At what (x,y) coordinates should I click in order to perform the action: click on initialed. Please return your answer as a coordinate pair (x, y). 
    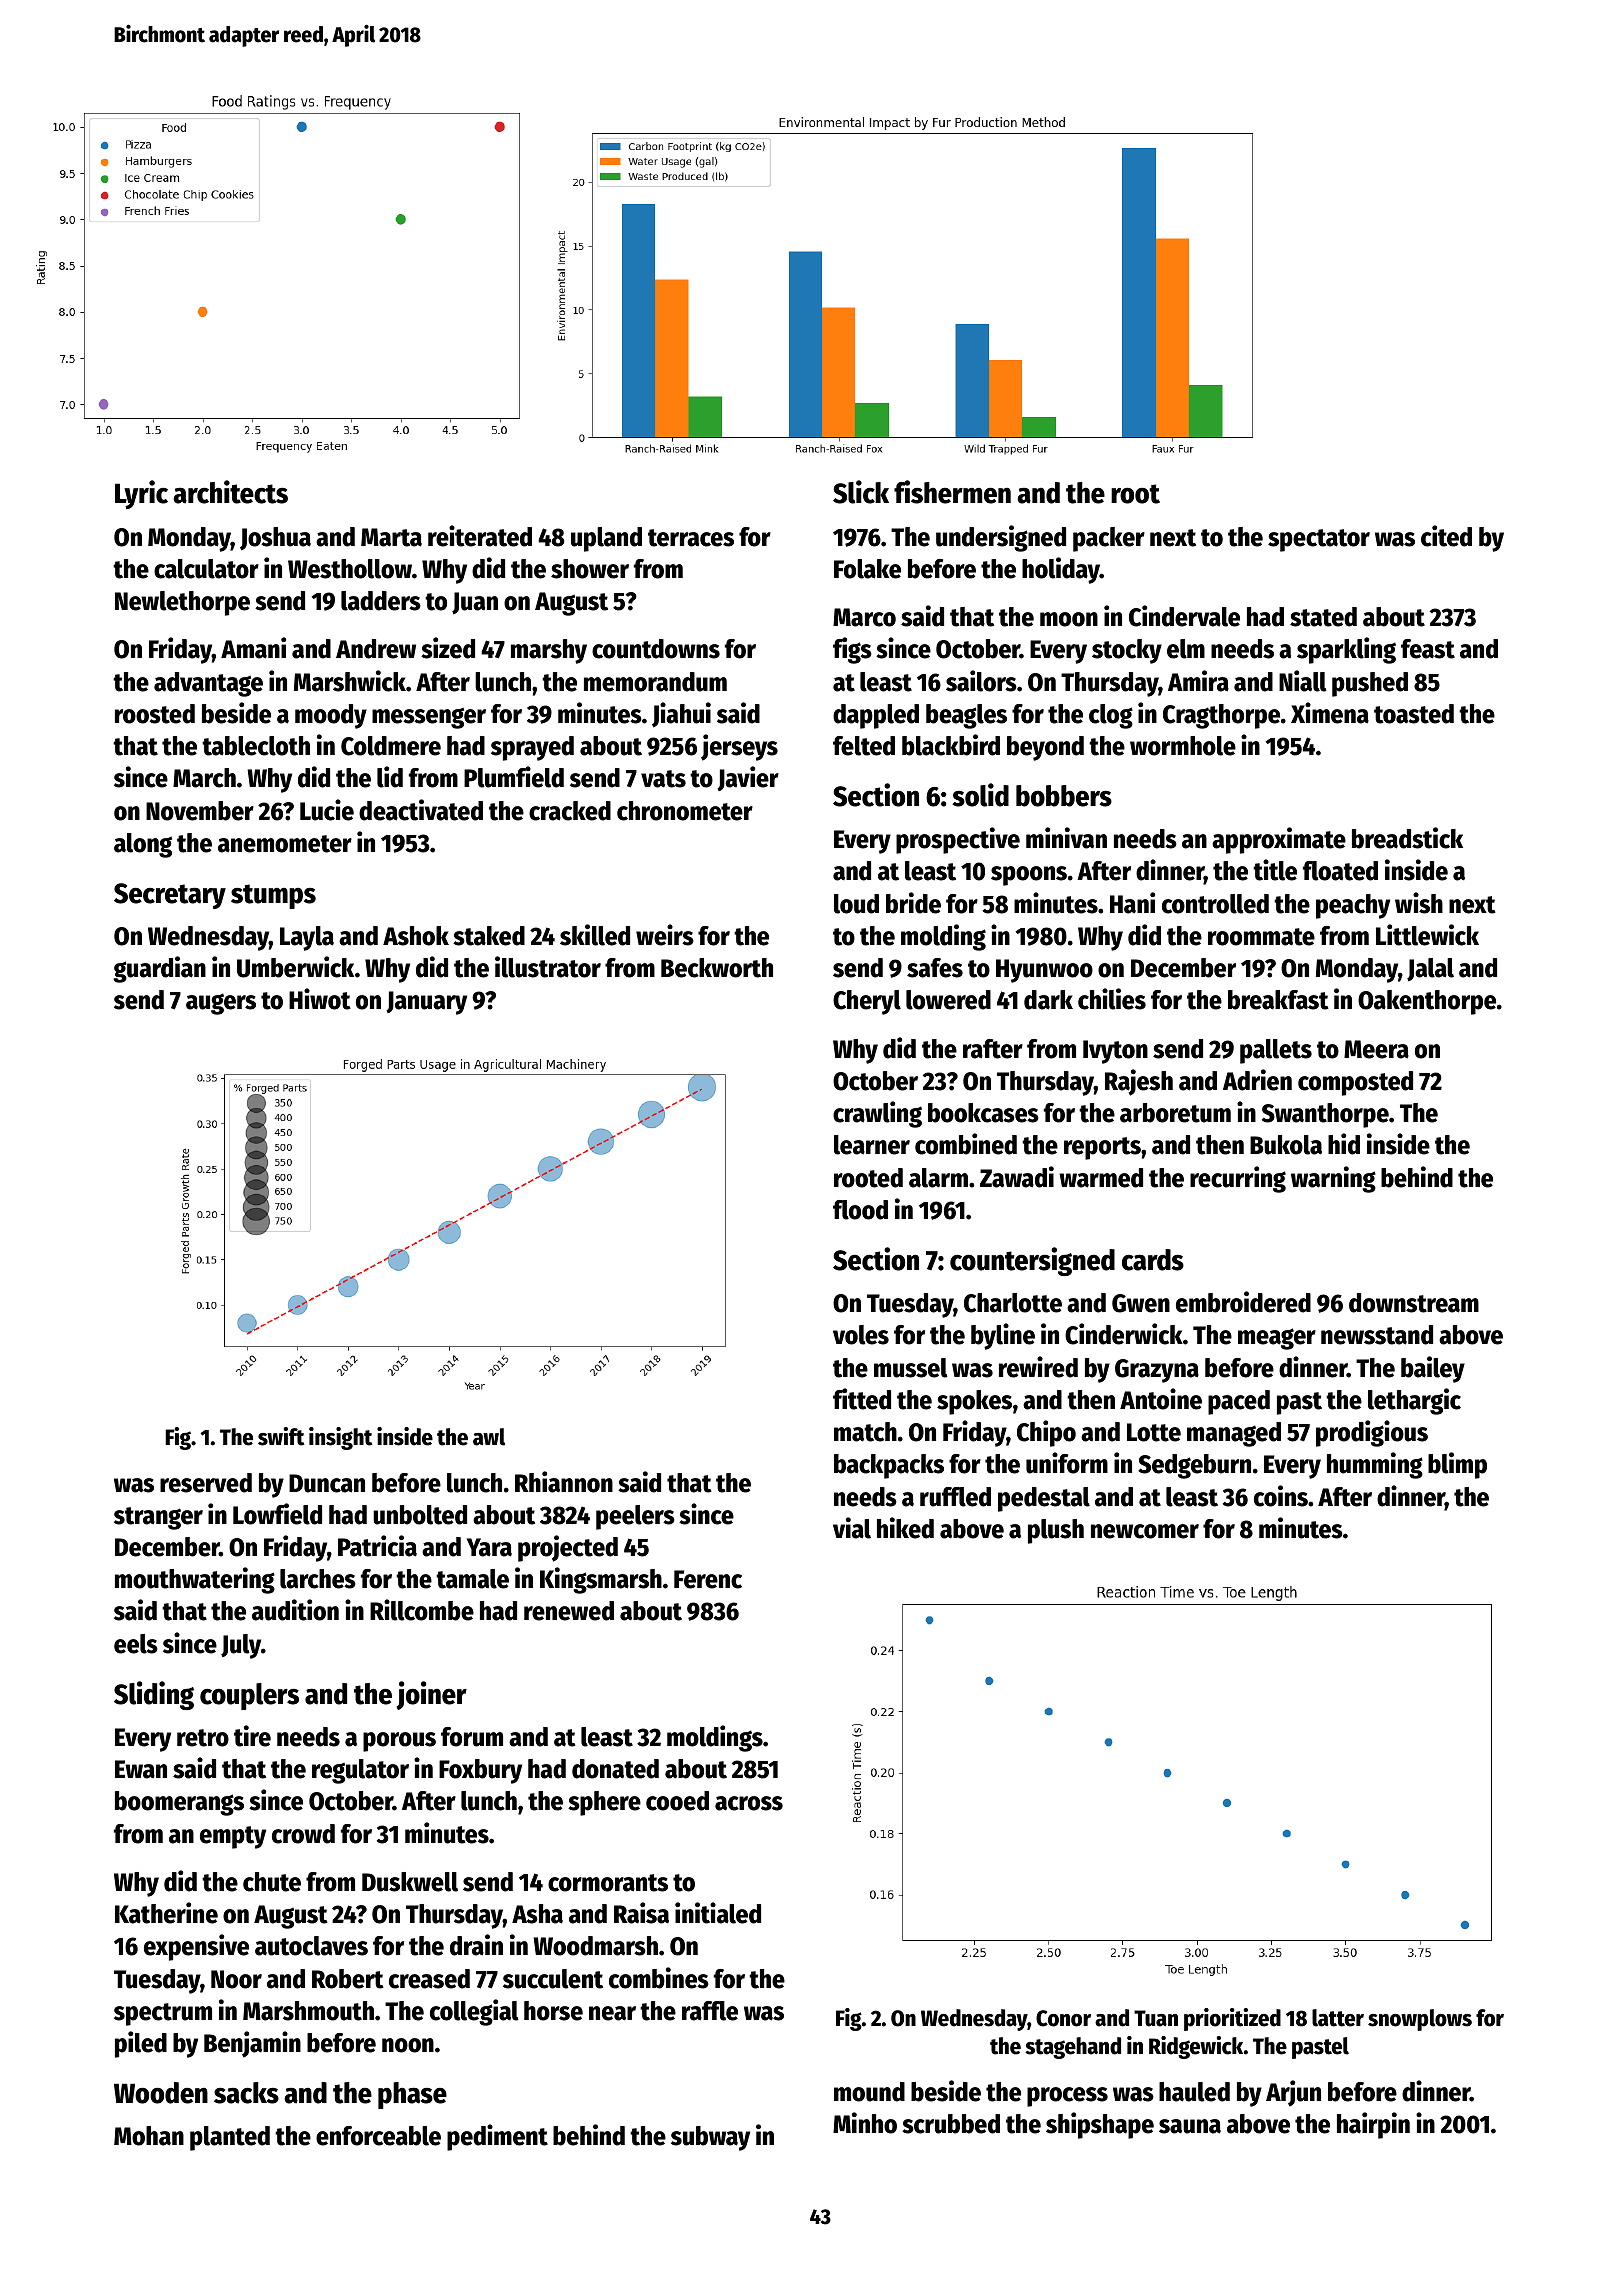
    Looking at the image, I should click on (718, 1913).
